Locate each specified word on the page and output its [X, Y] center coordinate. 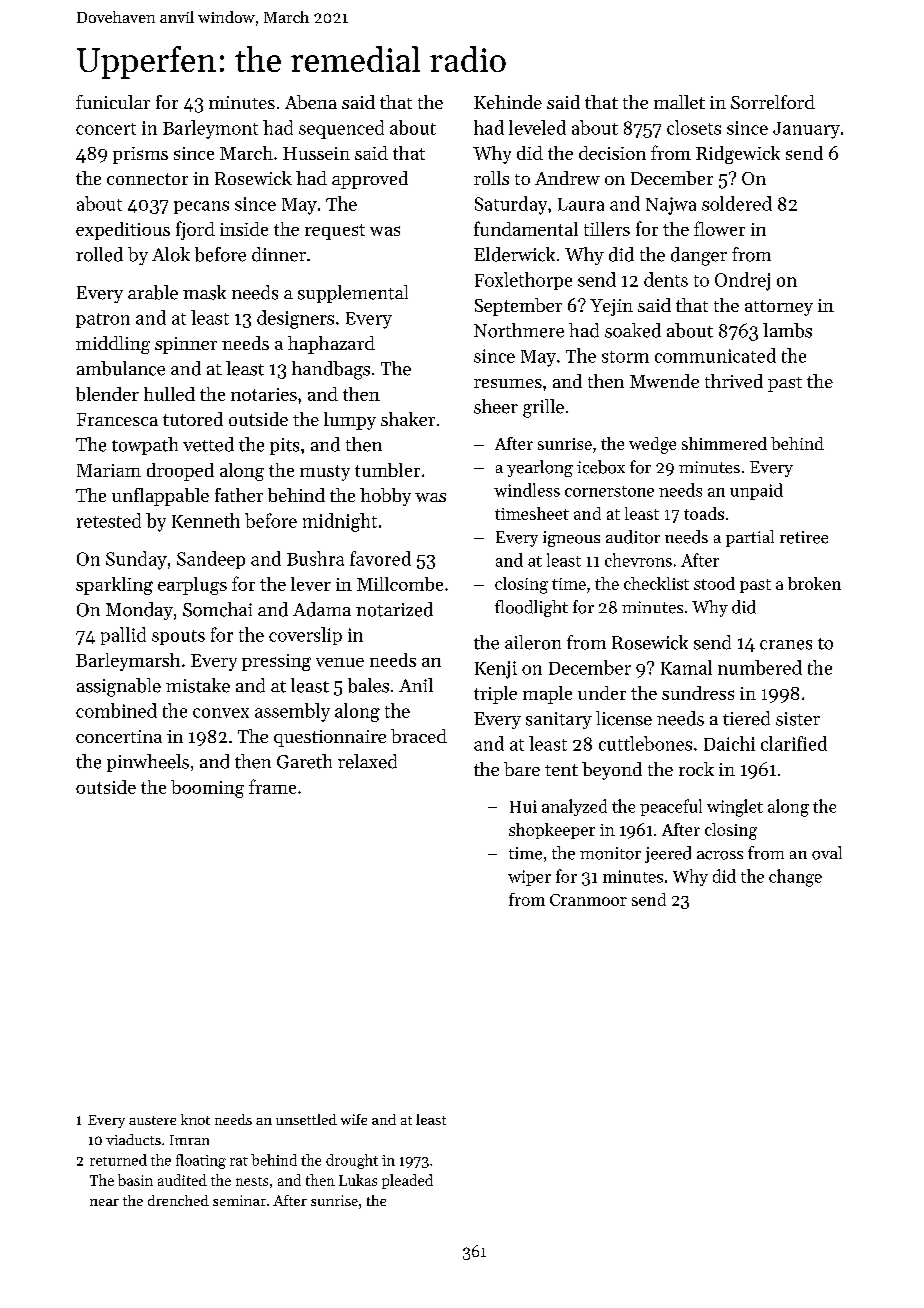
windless [527, 490]
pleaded [407, 1181]
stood [714, 583]
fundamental [526, 228]
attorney [779, 308]
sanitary [559, 720]
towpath [145, 446]
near [104, 1202]
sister [798, 719]
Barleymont [210, 129]
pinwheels [148, 763]
